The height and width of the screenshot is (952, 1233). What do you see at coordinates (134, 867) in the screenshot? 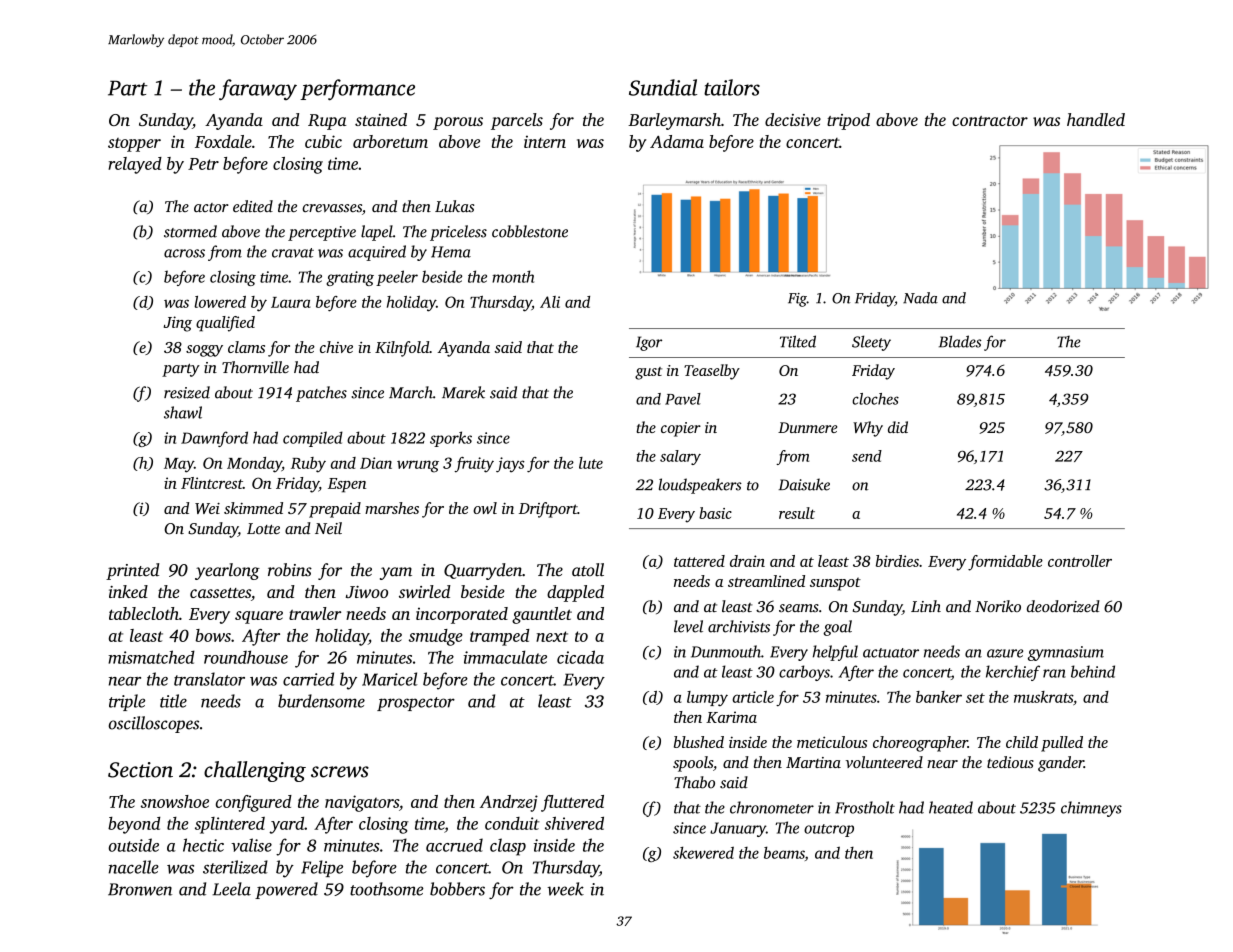
I see `nacelle` at bounding box center [134, 867].
